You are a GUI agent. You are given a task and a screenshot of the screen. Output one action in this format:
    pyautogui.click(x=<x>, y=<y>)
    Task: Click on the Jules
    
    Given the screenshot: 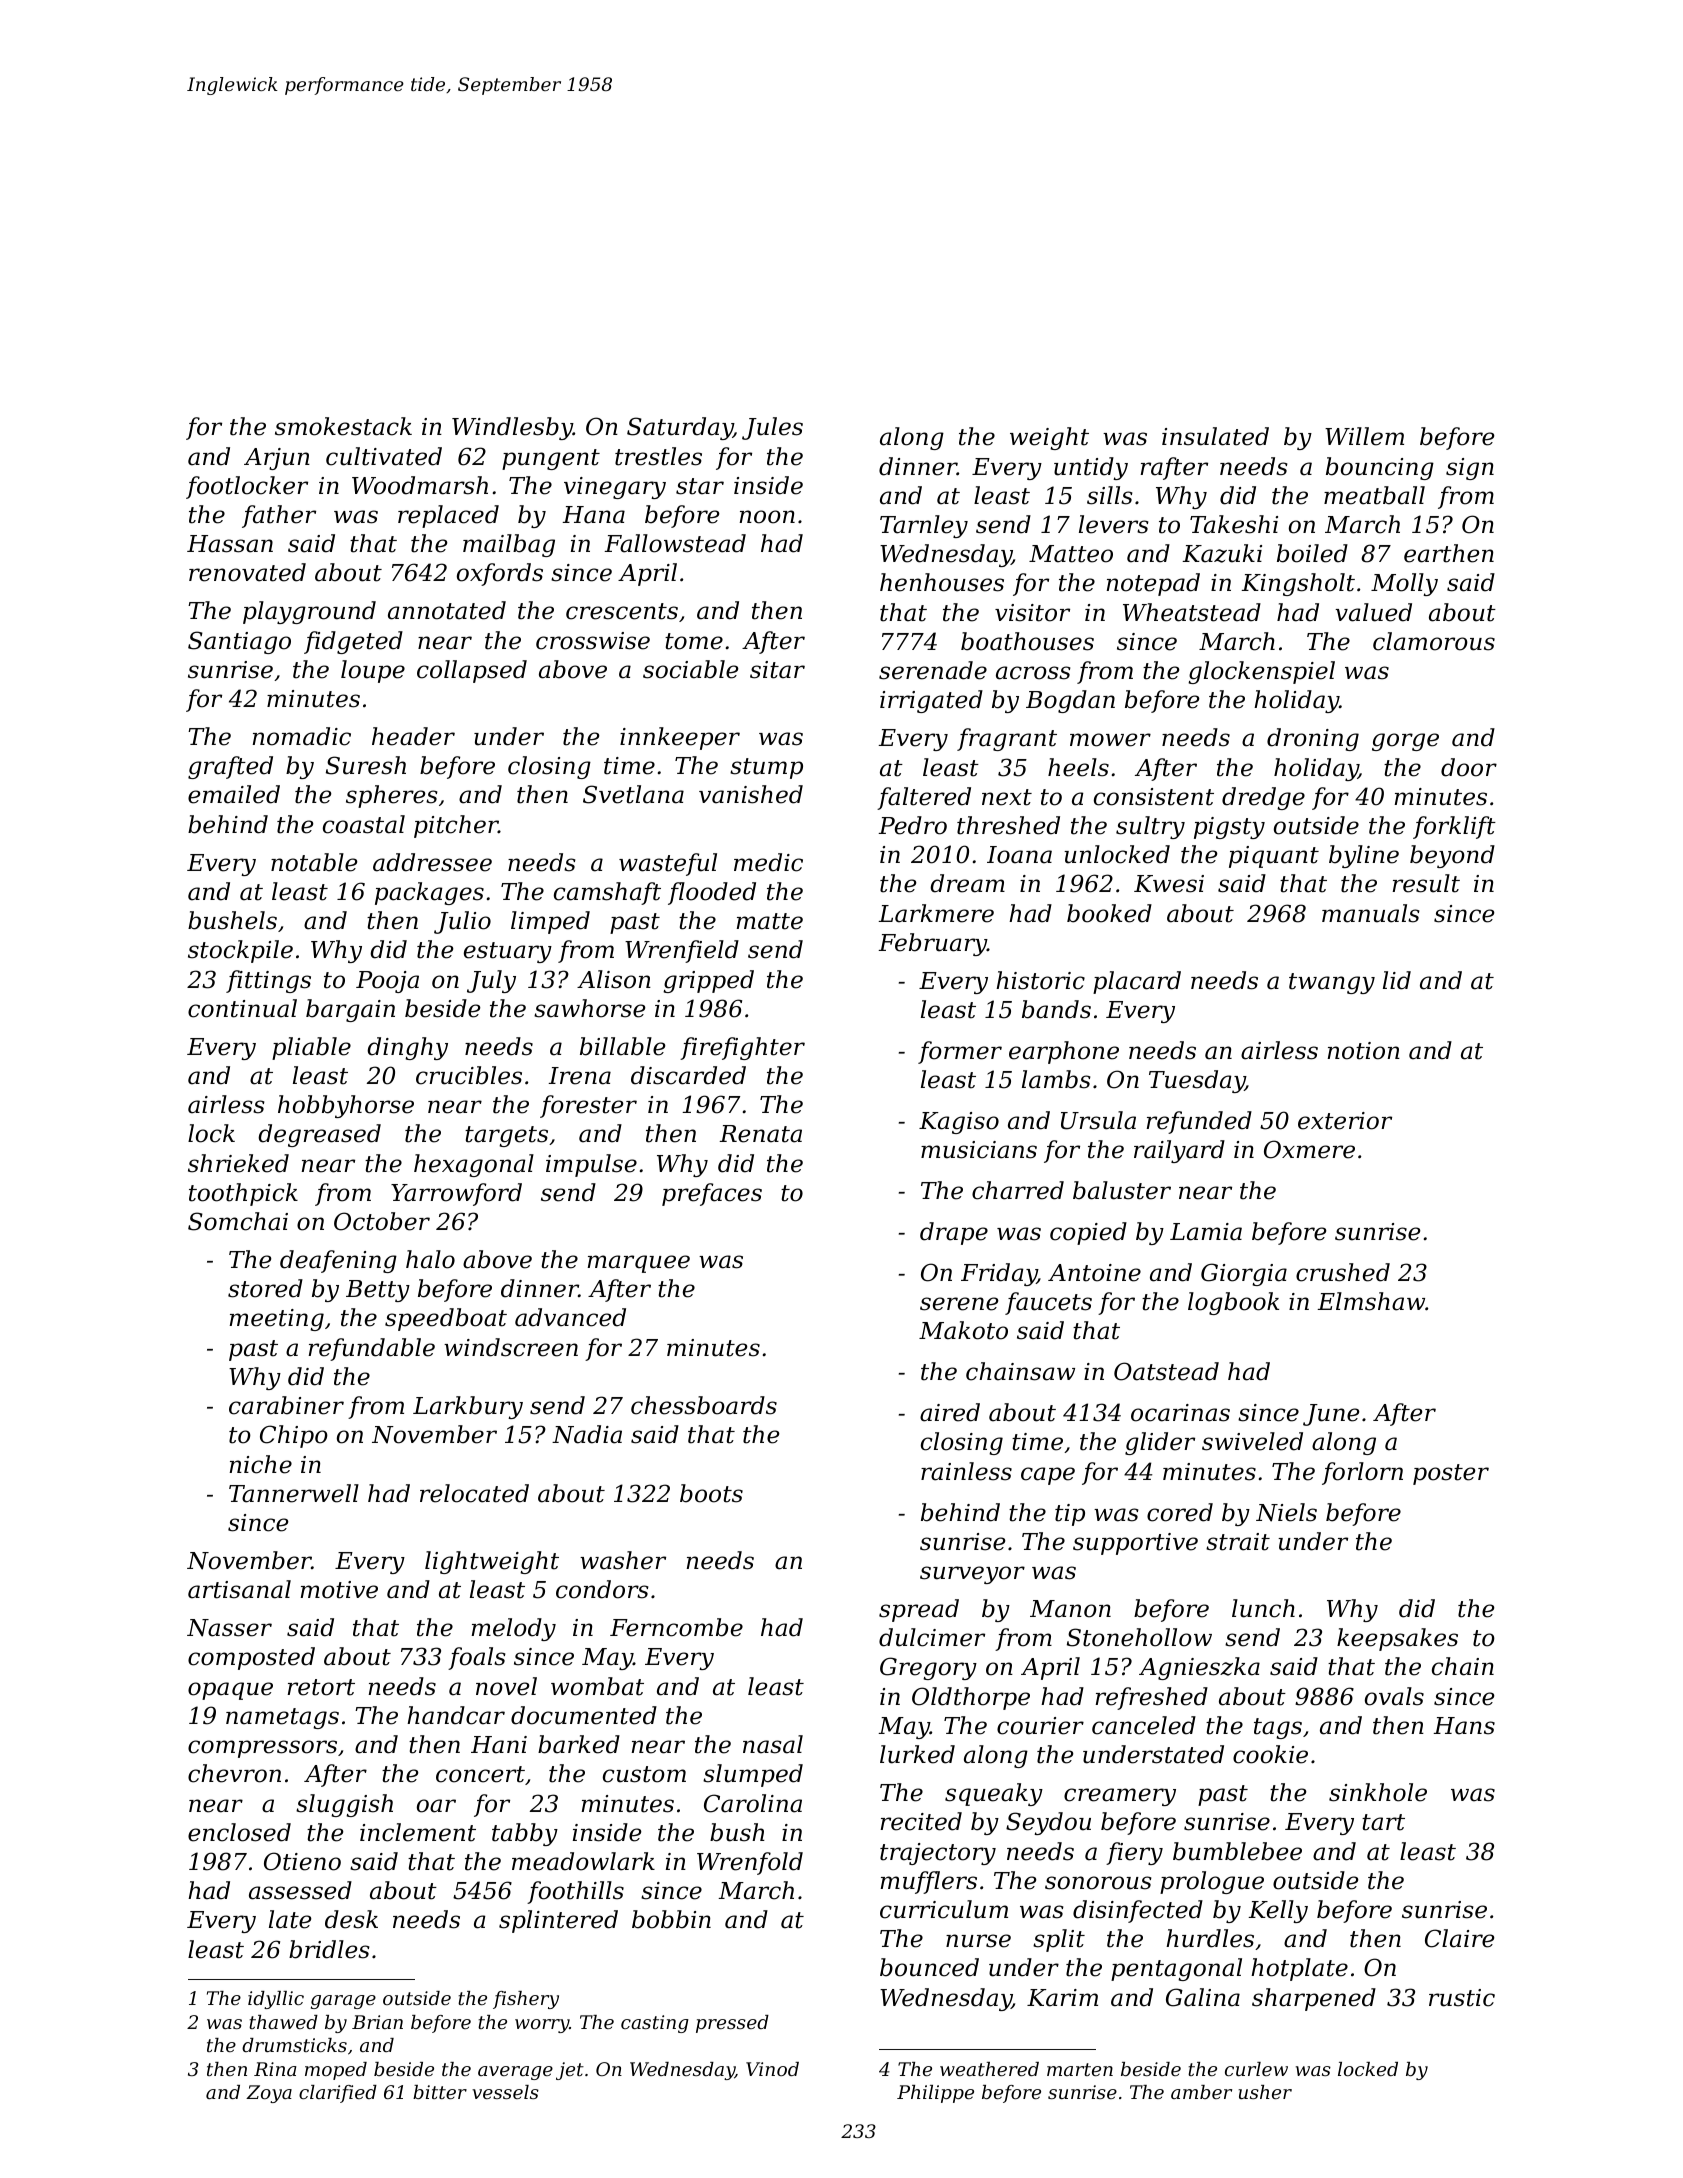 What is the action you would take?
    pyautogui.click(x=772, y=428)
